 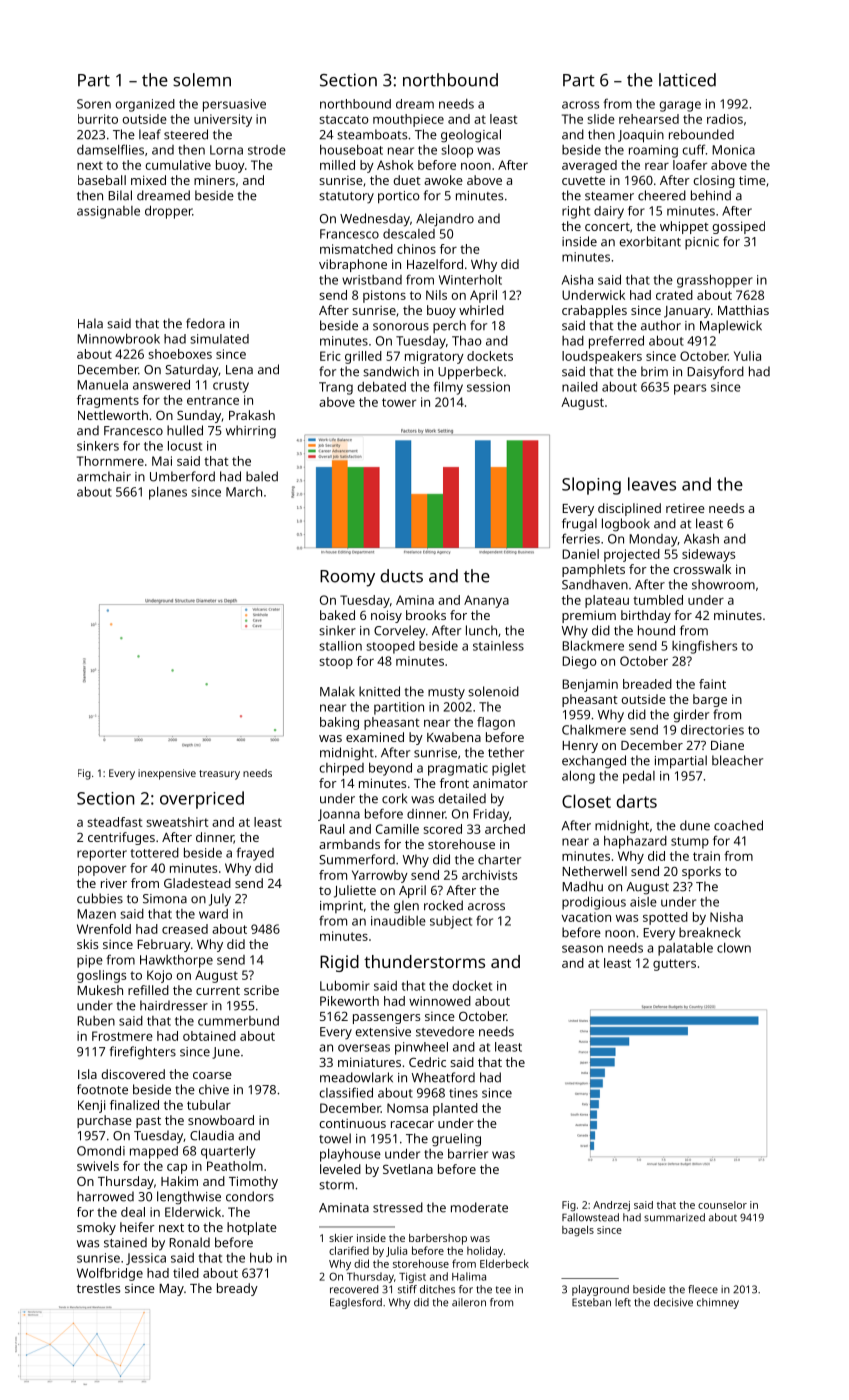 What do you see at coordinates (98, 119) in the image?
I see `burrito` at bounding box center [98, 119].
